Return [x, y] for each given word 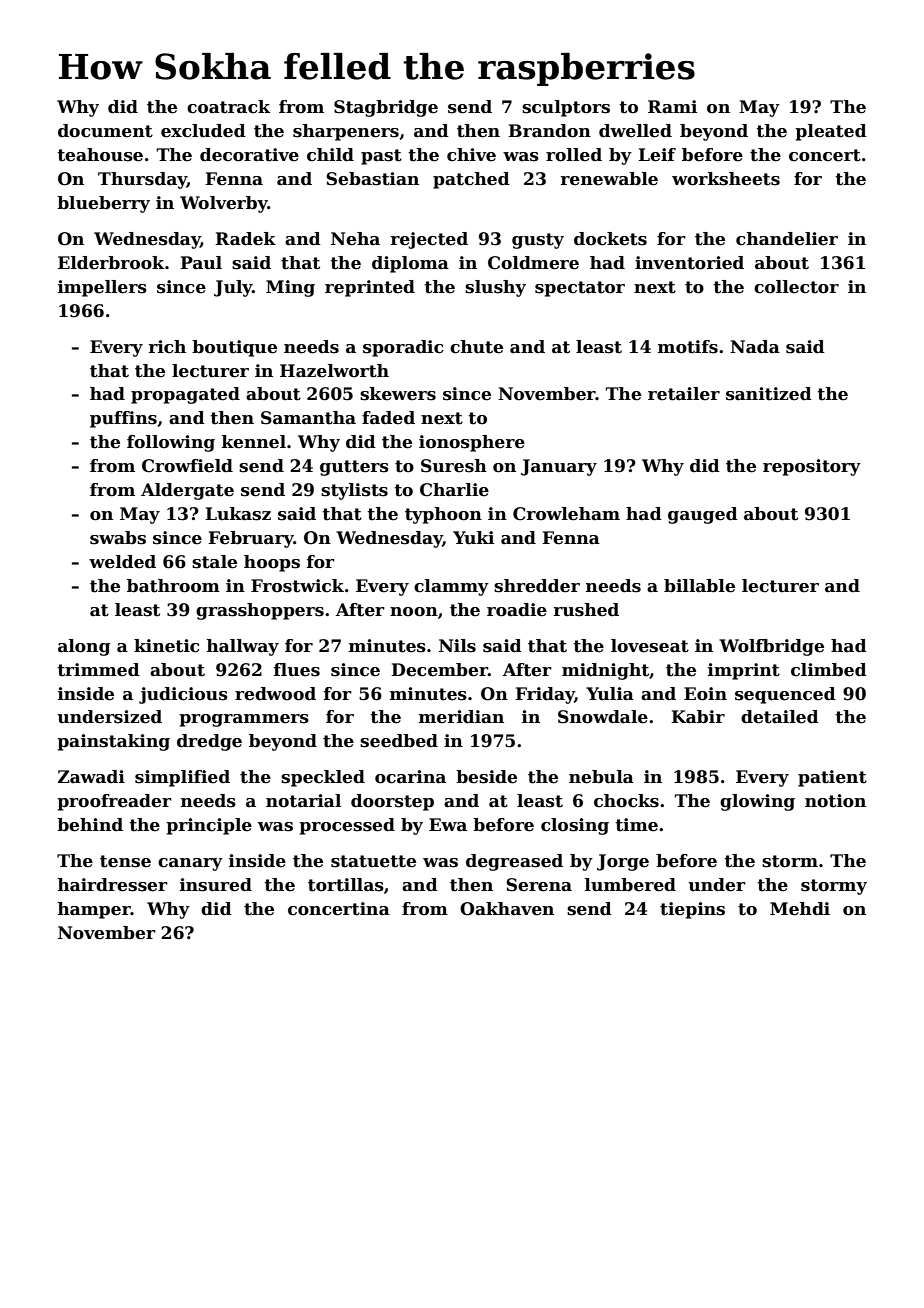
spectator [580, 289]
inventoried [689, 263]
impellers [102, 288]
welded [122, 562]
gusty [538, 241]
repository [812, 467]
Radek [245, 239]
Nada [755, 347]
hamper [94, 910]
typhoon [443, 515]
